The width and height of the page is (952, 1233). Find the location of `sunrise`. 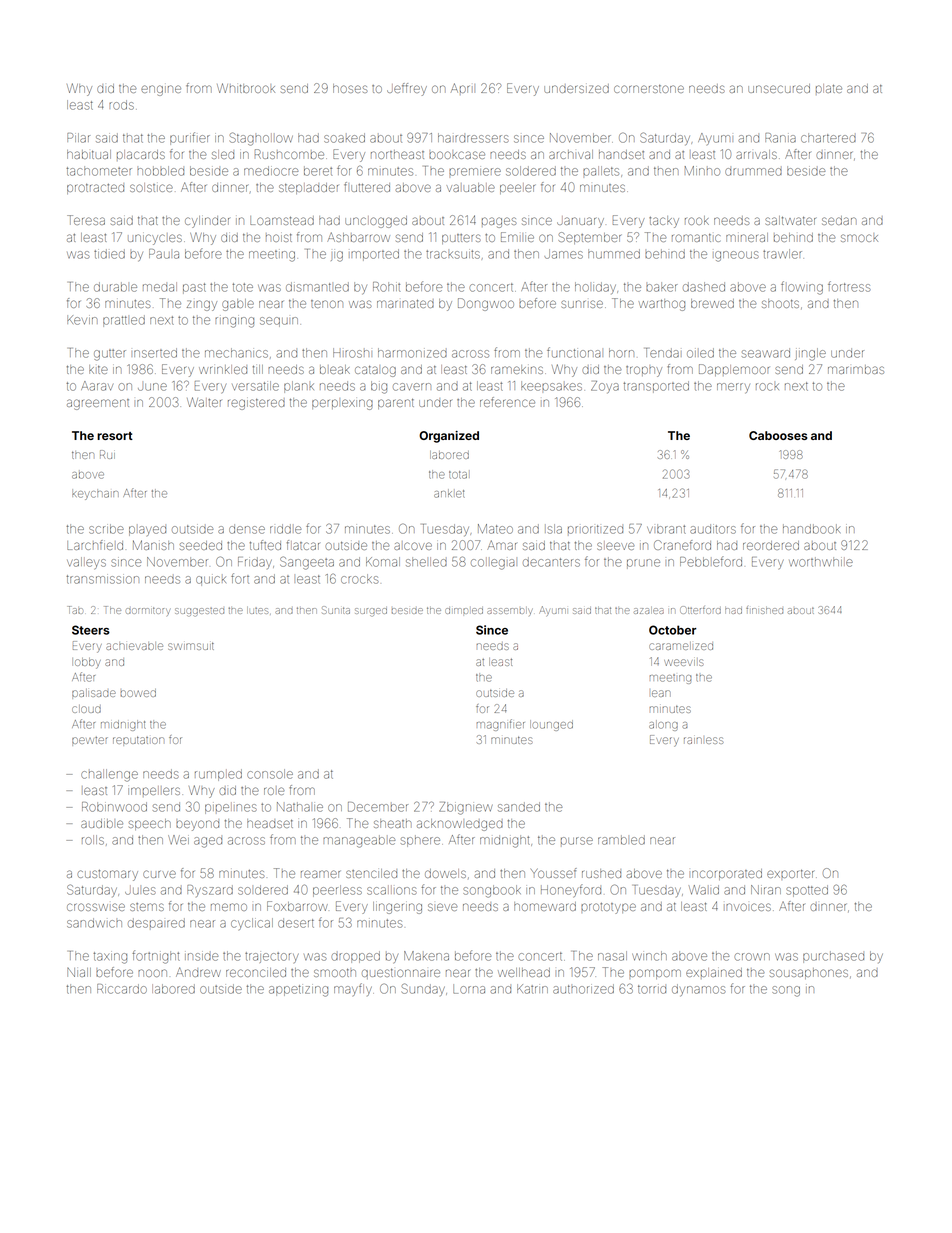

sunrise is located at coordinates (582, 304).
